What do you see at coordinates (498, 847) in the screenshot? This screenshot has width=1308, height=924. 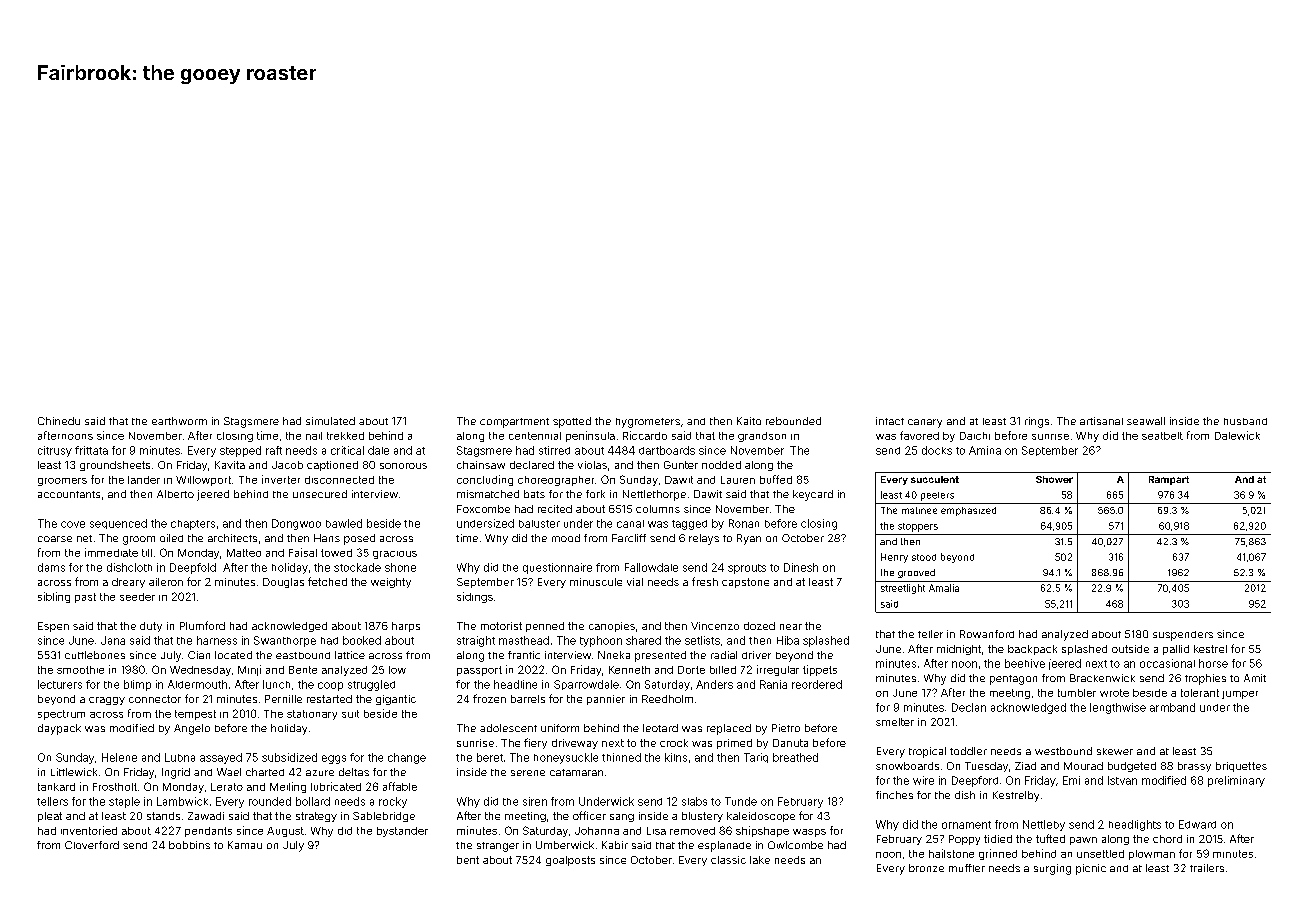 I see `stranger` at bounding box center [498, 847].
